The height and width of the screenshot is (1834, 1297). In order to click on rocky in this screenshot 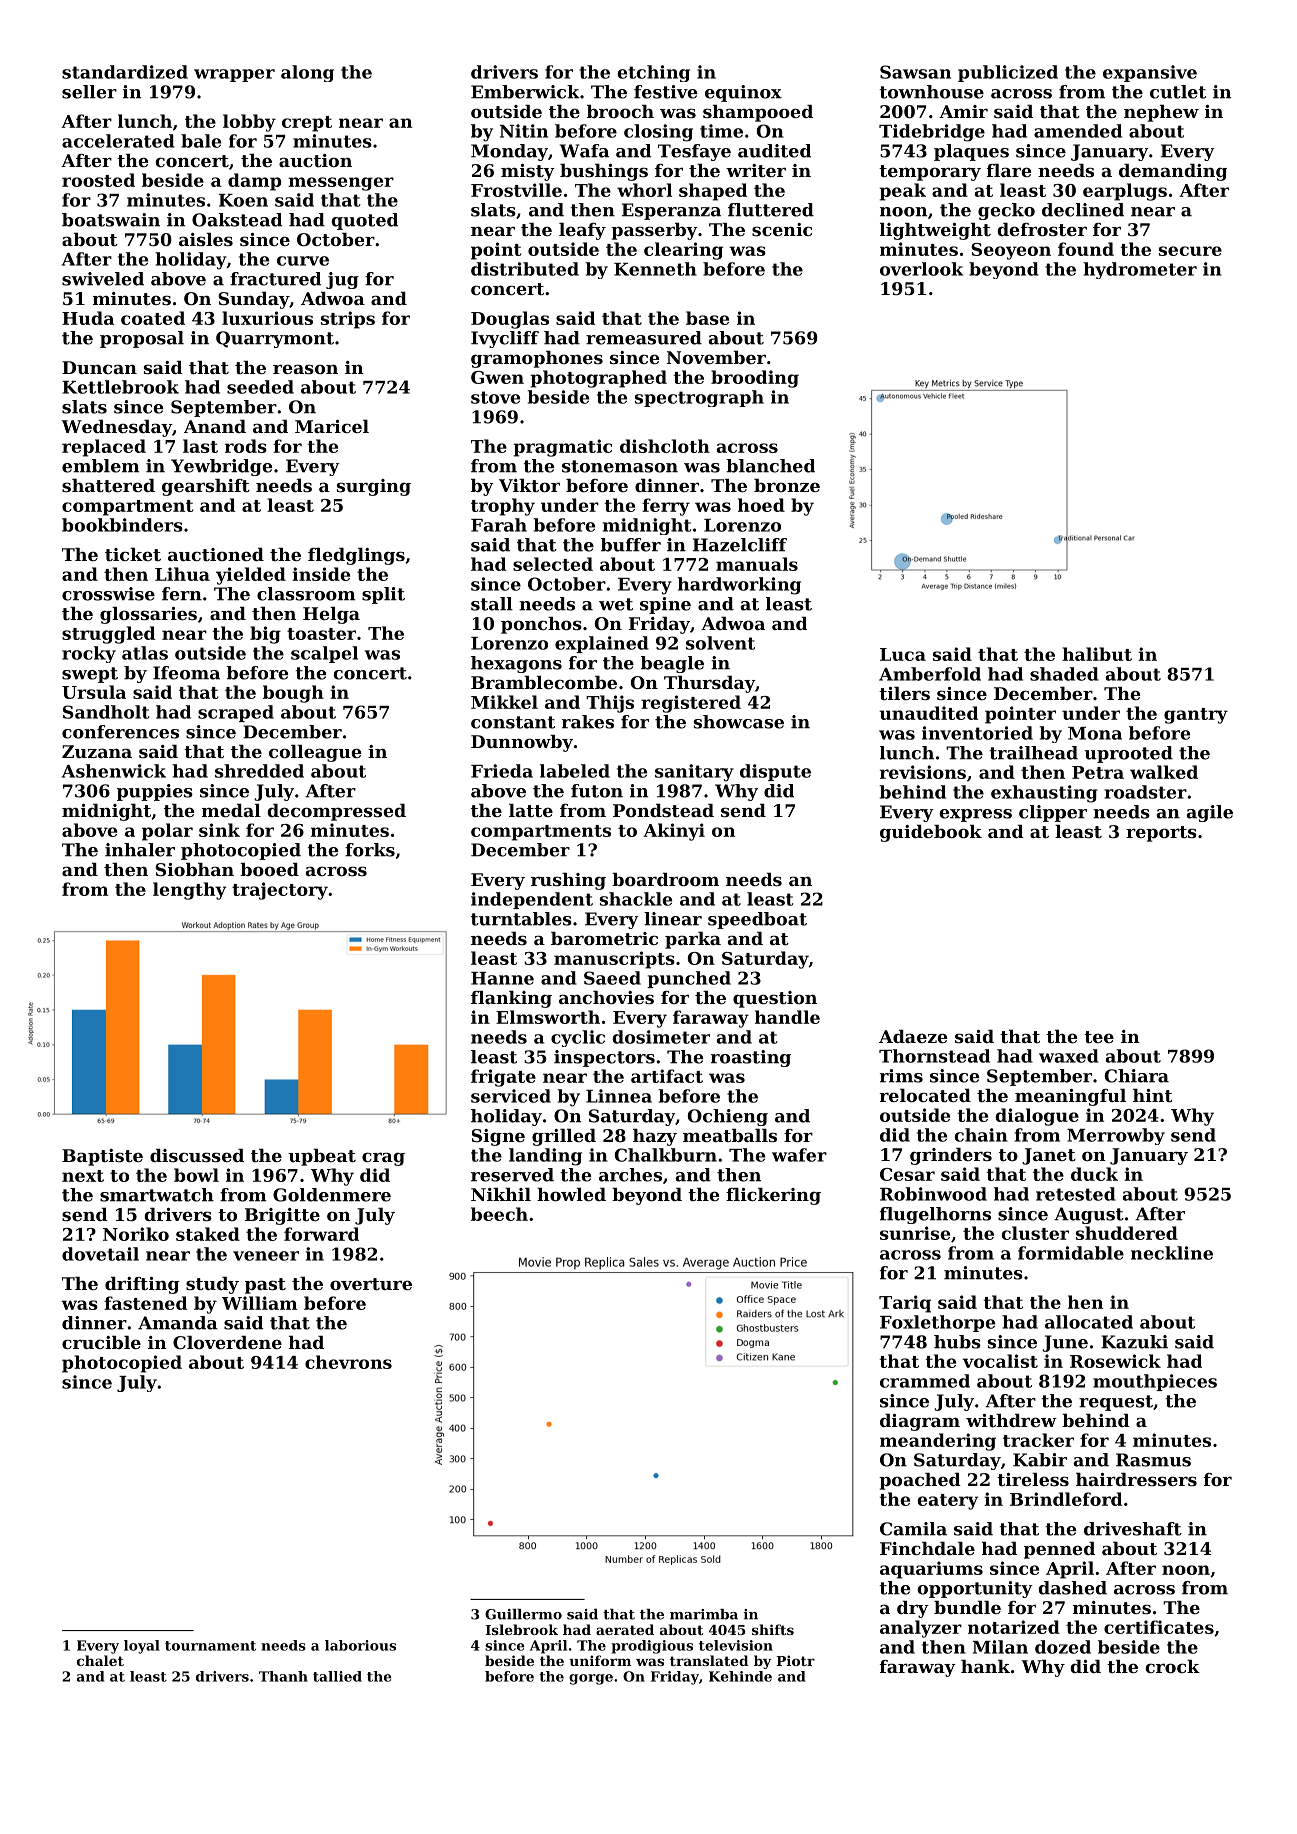, I will do `click(89, 654)`.
